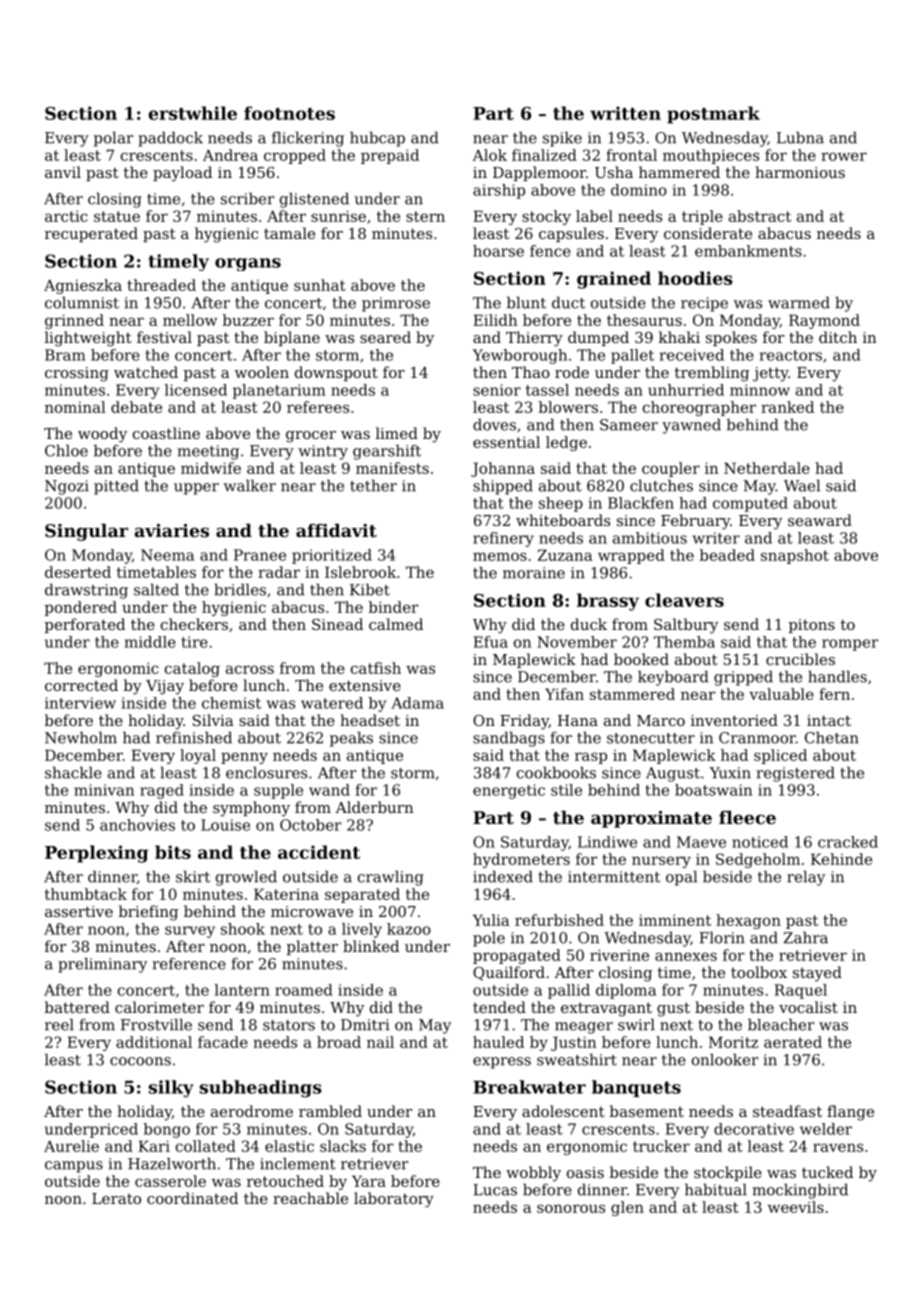 The height and width of the screenshot is (1308, 924). I want to click on Alok, so click(489, 155).
